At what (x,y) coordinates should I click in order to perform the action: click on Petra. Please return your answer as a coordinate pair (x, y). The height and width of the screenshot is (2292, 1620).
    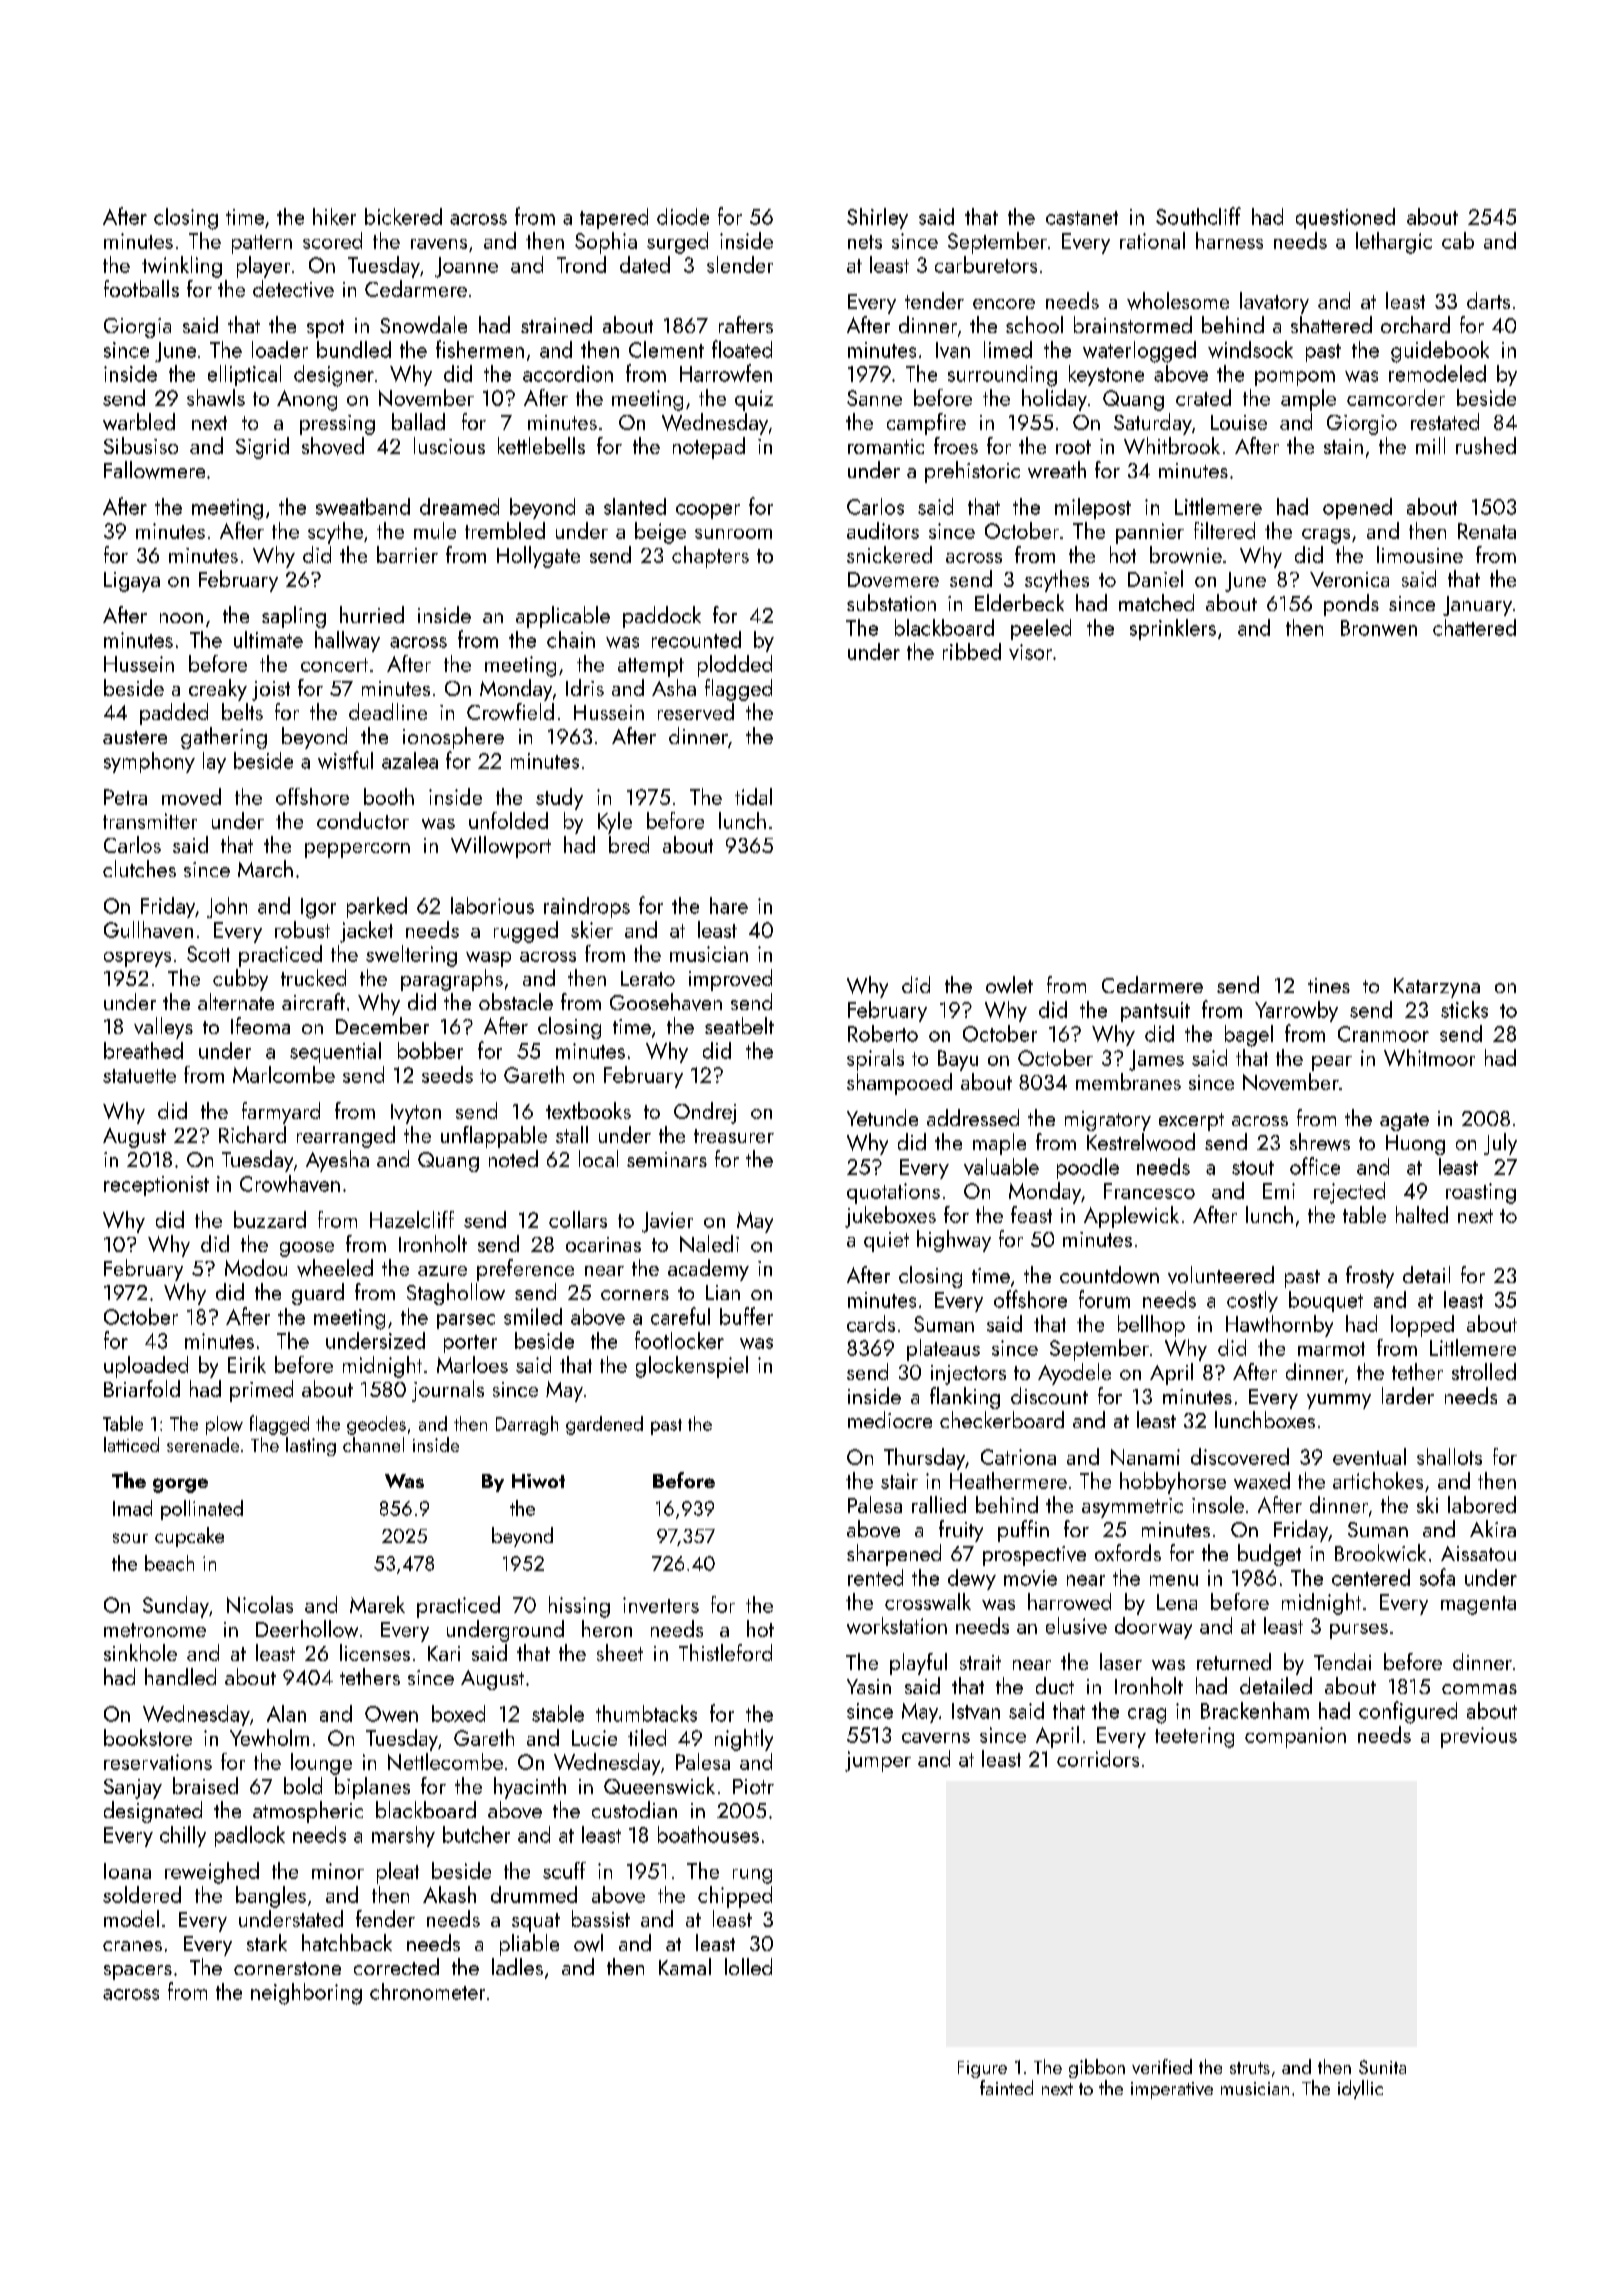
    Looking at the image, I should click on (125, 797).
